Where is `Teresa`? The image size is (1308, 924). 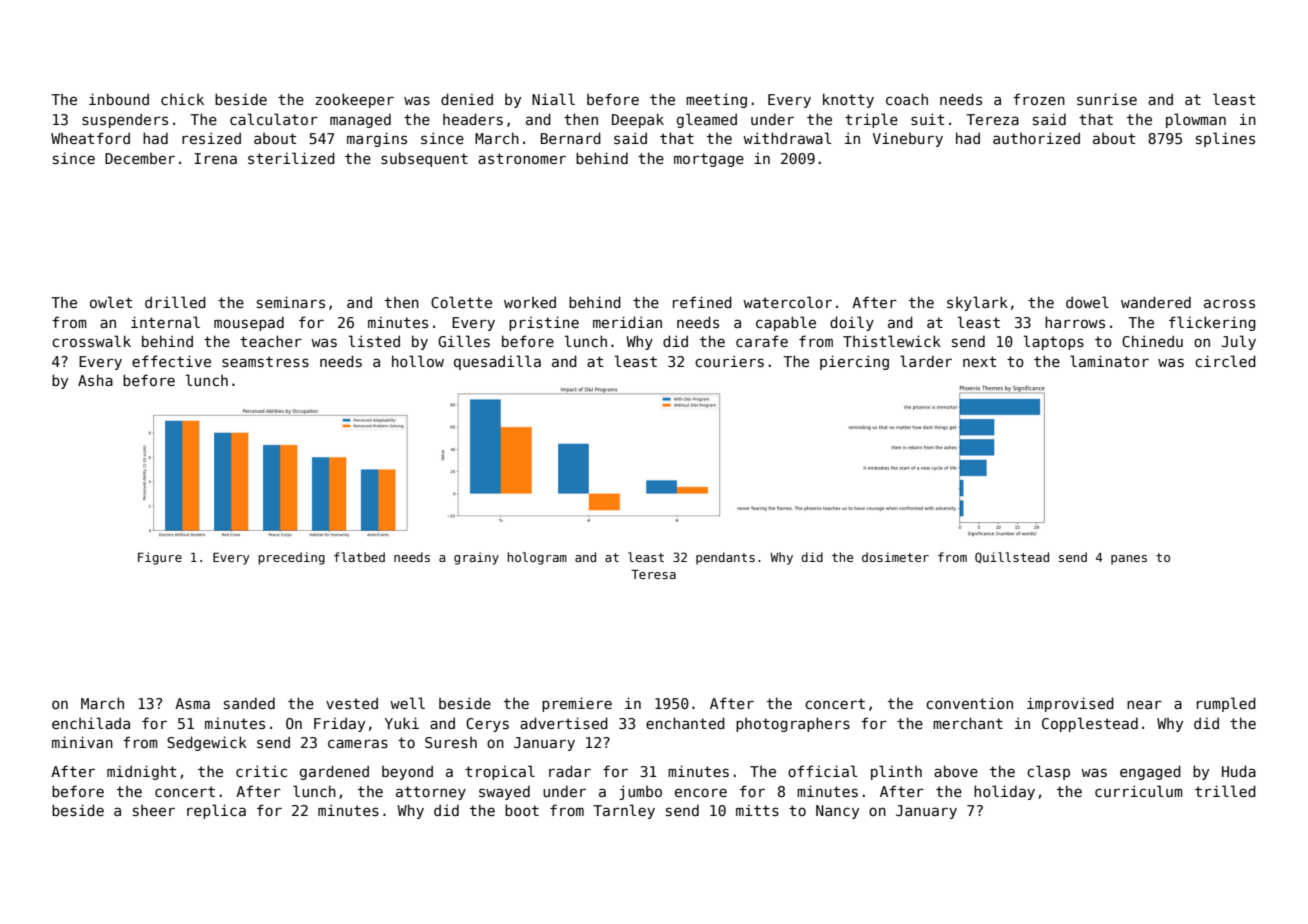 Teresa is located at coordinates (653, 574).
